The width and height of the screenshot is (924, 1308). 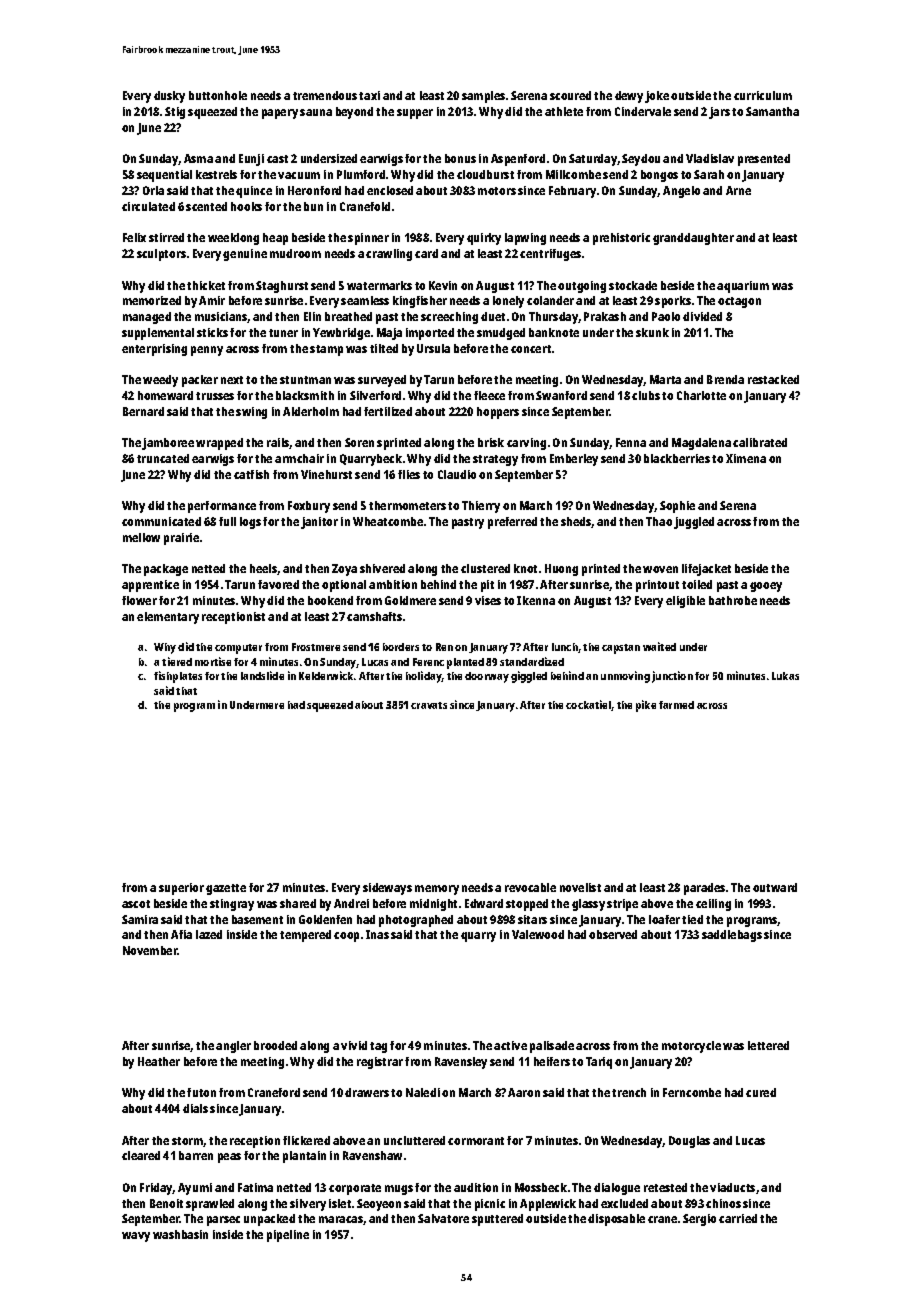 I want to click on enterprising, so click(x=154, y=350).
